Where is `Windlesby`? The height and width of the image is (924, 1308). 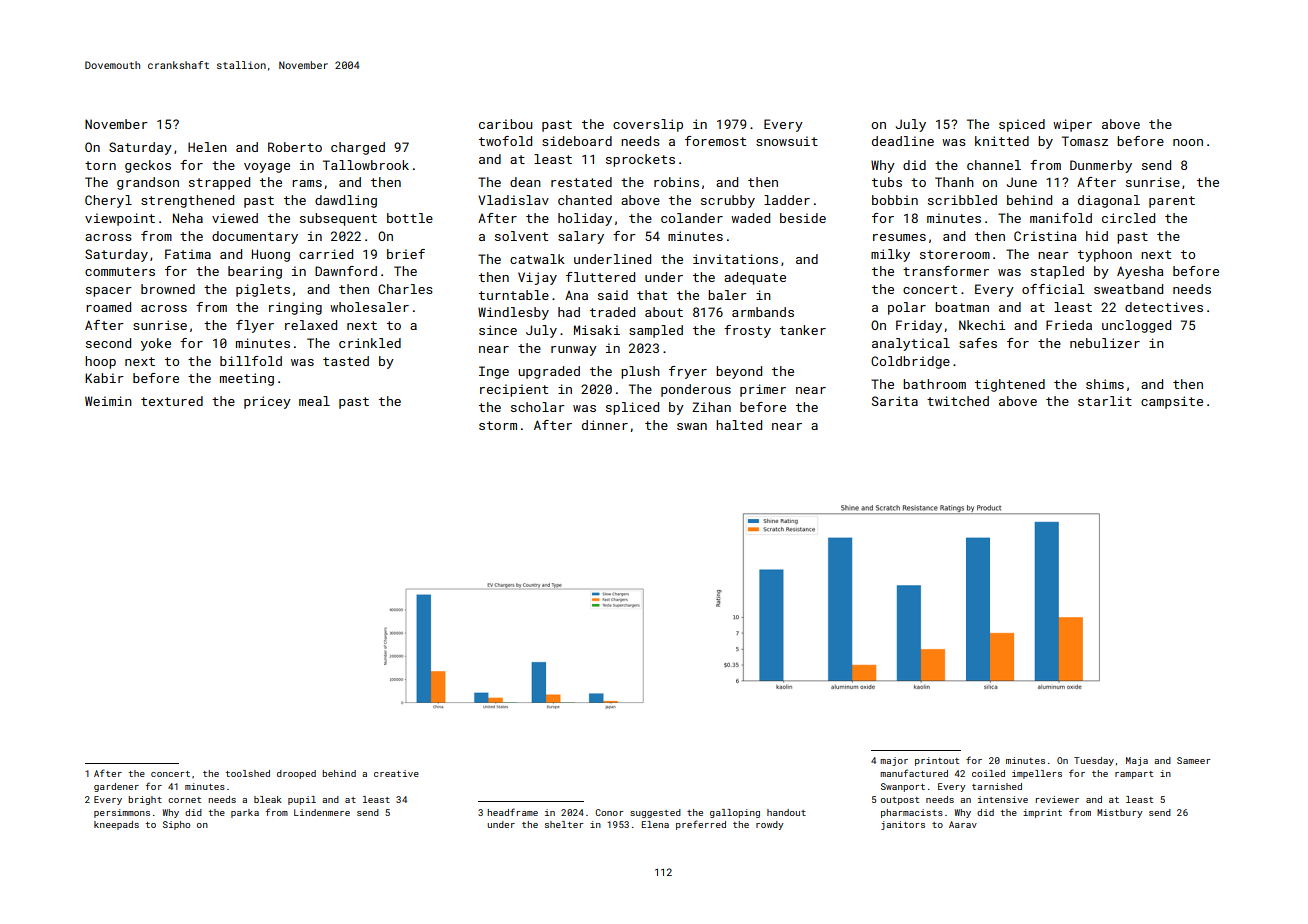 Windlesby is located at coordinates (513, 313).
